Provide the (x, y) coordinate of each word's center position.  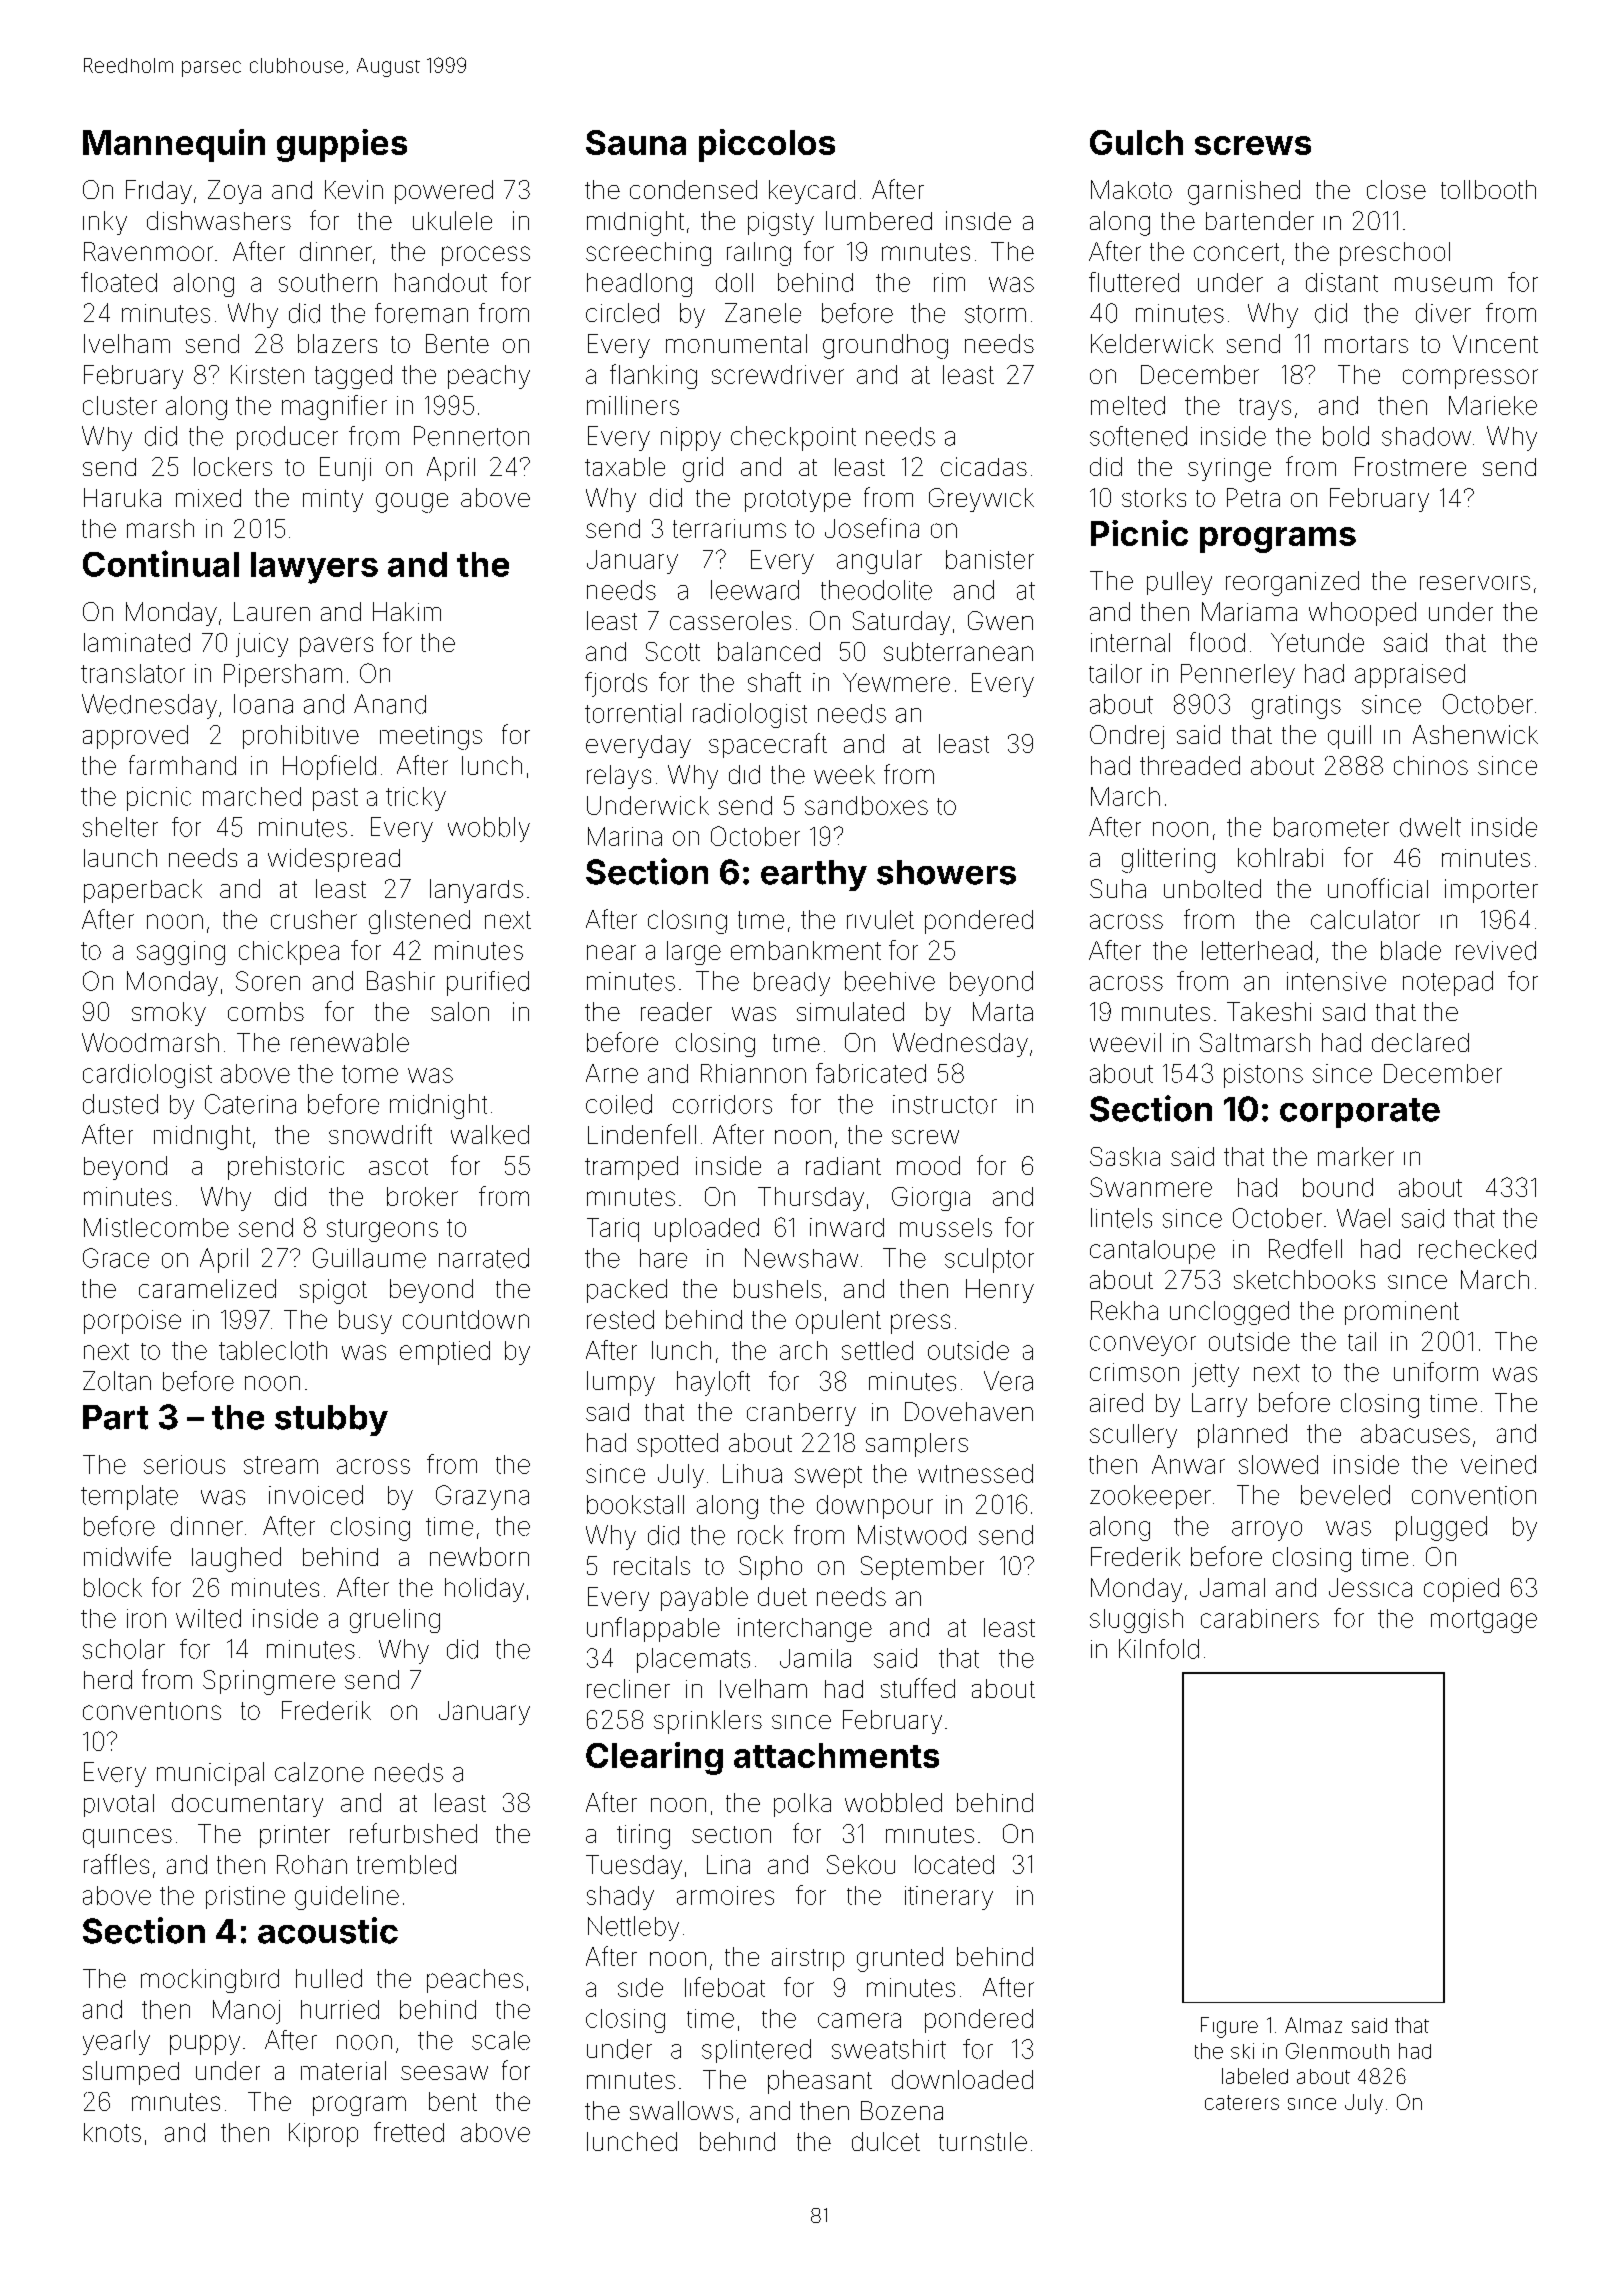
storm (995, 314)
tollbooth (1488, 189)
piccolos (767, 145)
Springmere (269, 1682)
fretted (409, 2132)
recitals (652, 1565)
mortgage (1484, 1621)
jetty (1215, 1375)
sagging (181, 953)
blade (1411, 950)
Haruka (122, 497)
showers (946, 872)
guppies (342, 145)
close (1396, 189)
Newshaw (801, 1258)
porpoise (132, 1322)
